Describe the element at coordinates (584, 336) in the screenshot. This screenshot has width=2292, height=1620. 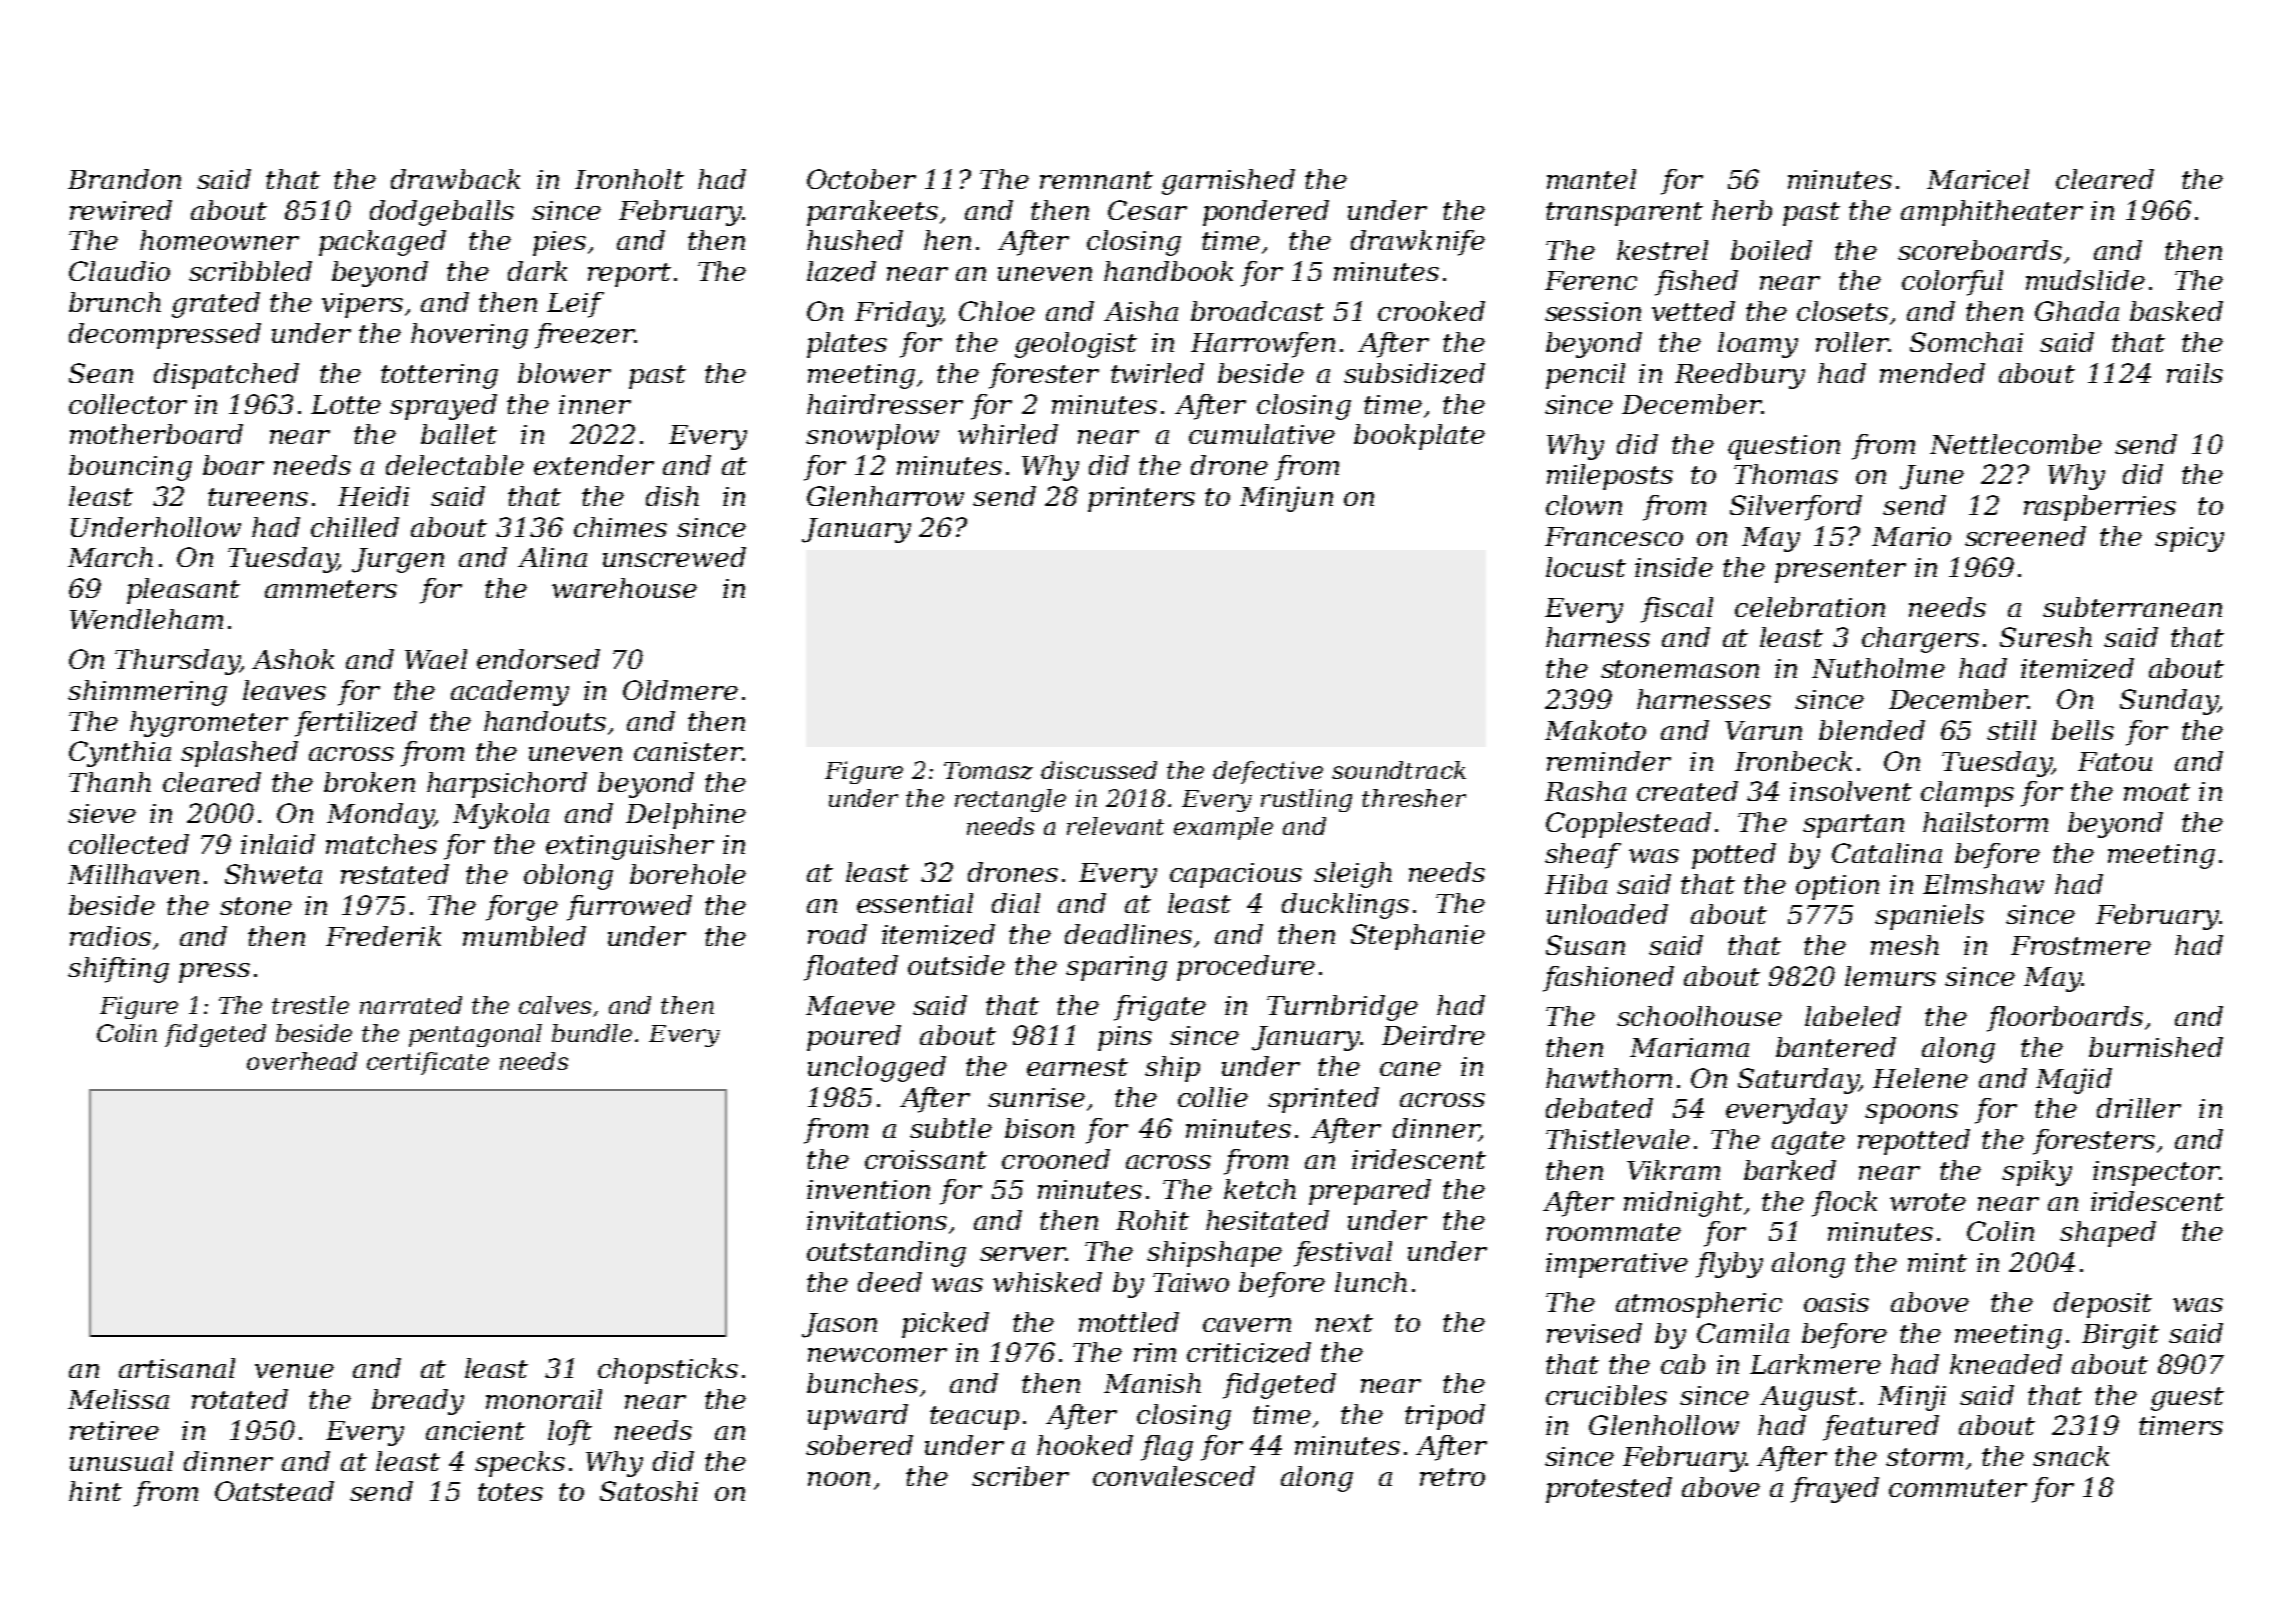
I see `freezer` at that location.
